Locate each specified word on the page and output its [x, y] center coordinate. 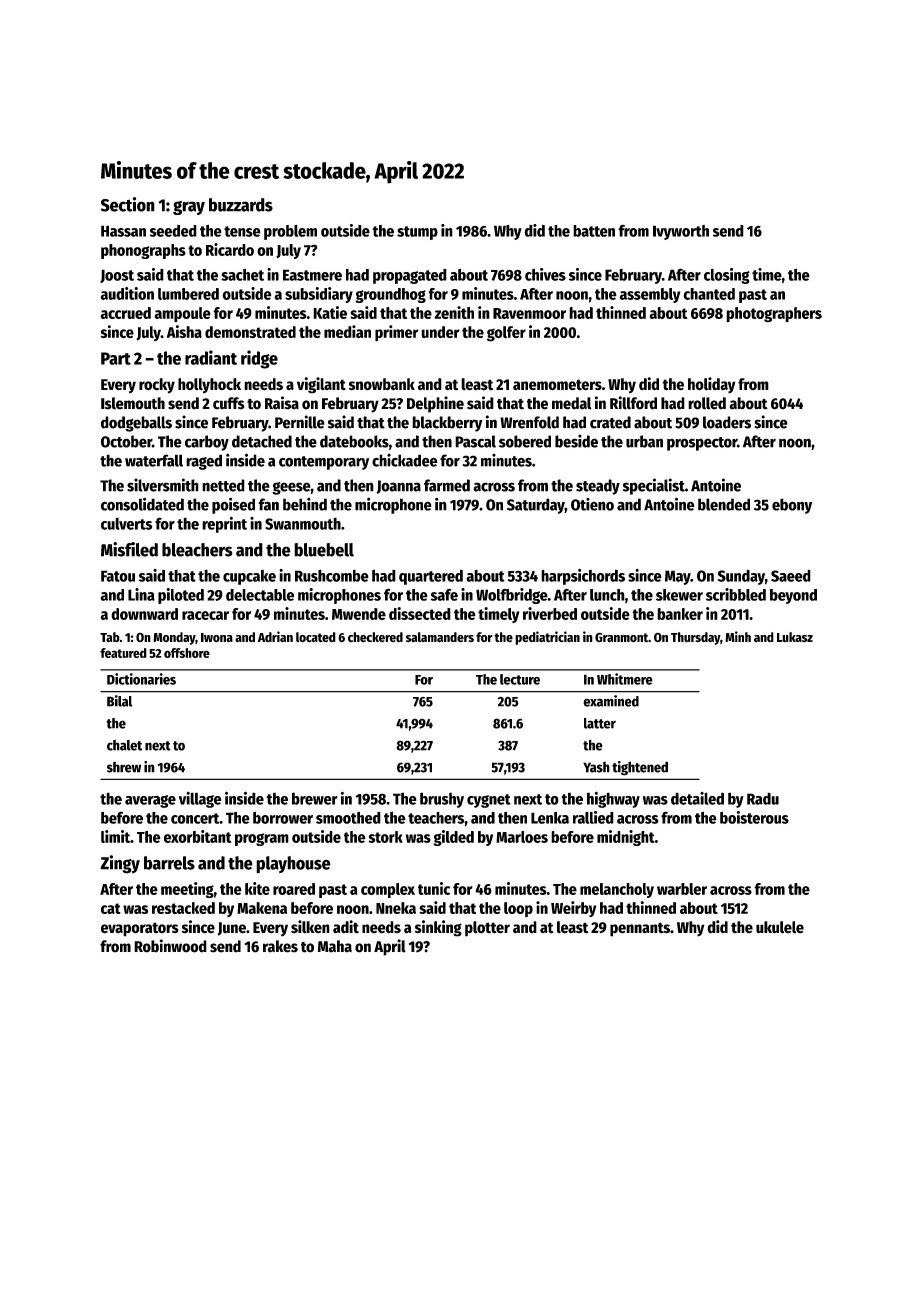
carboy [207, 443]
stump [417, 233]
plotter [487, 929]
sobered [525, 441]
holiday [711, 385]
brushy [442, 800]
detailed [697, 798]
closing [727, 276]
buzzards [241, 205]
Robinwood [170, 946]
